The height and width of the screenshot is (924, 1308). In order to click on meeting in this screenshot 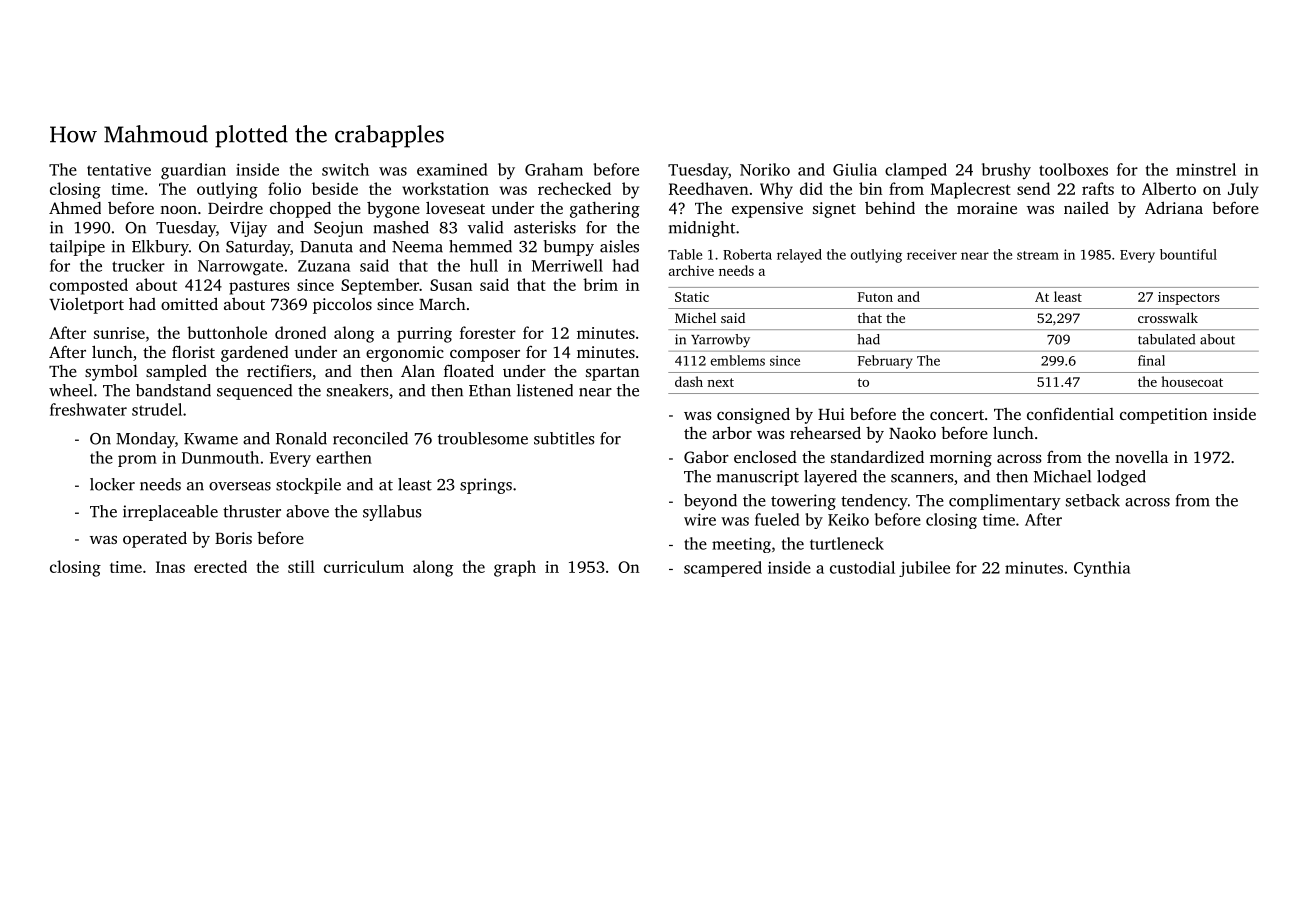, I will do `click(741, 545)`.
